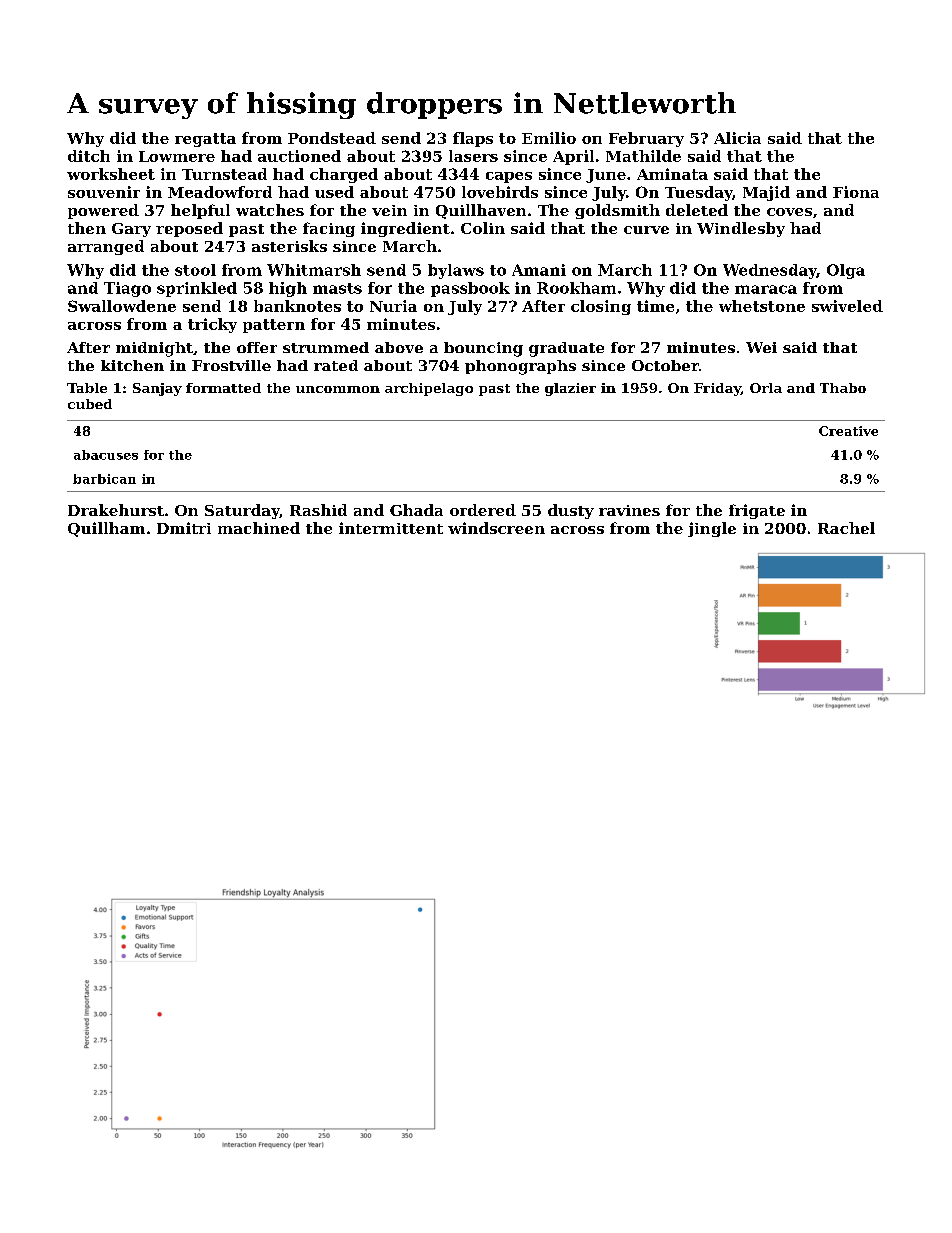 This image has width=952, height=1233. What do you see at coordinates (393, 306) in the image?
I see `Nuria` at bounding box center [393, 306].
